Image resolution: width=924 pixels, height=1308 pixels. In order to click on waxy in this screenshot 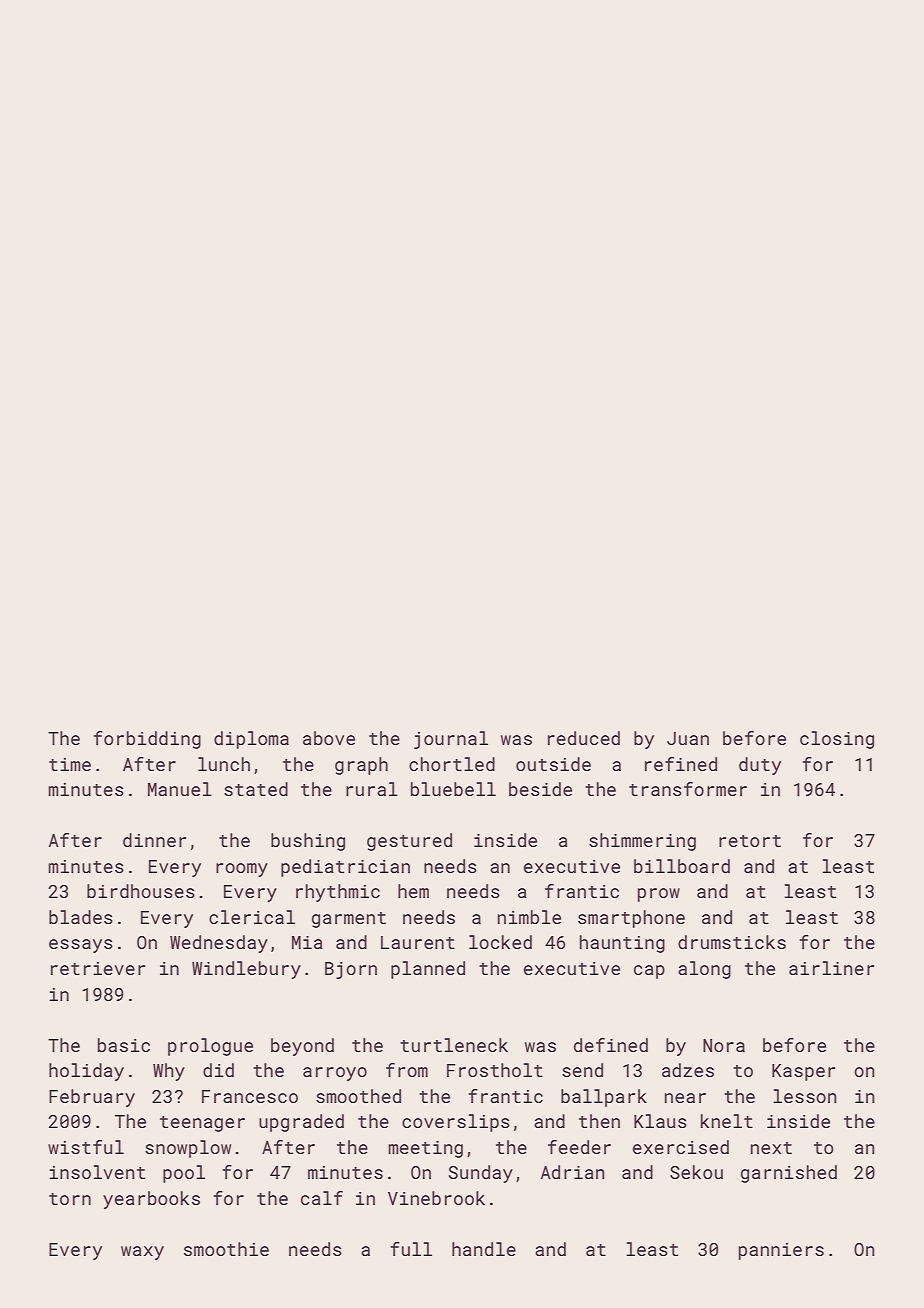, I will do `click(142, 1253)`.
